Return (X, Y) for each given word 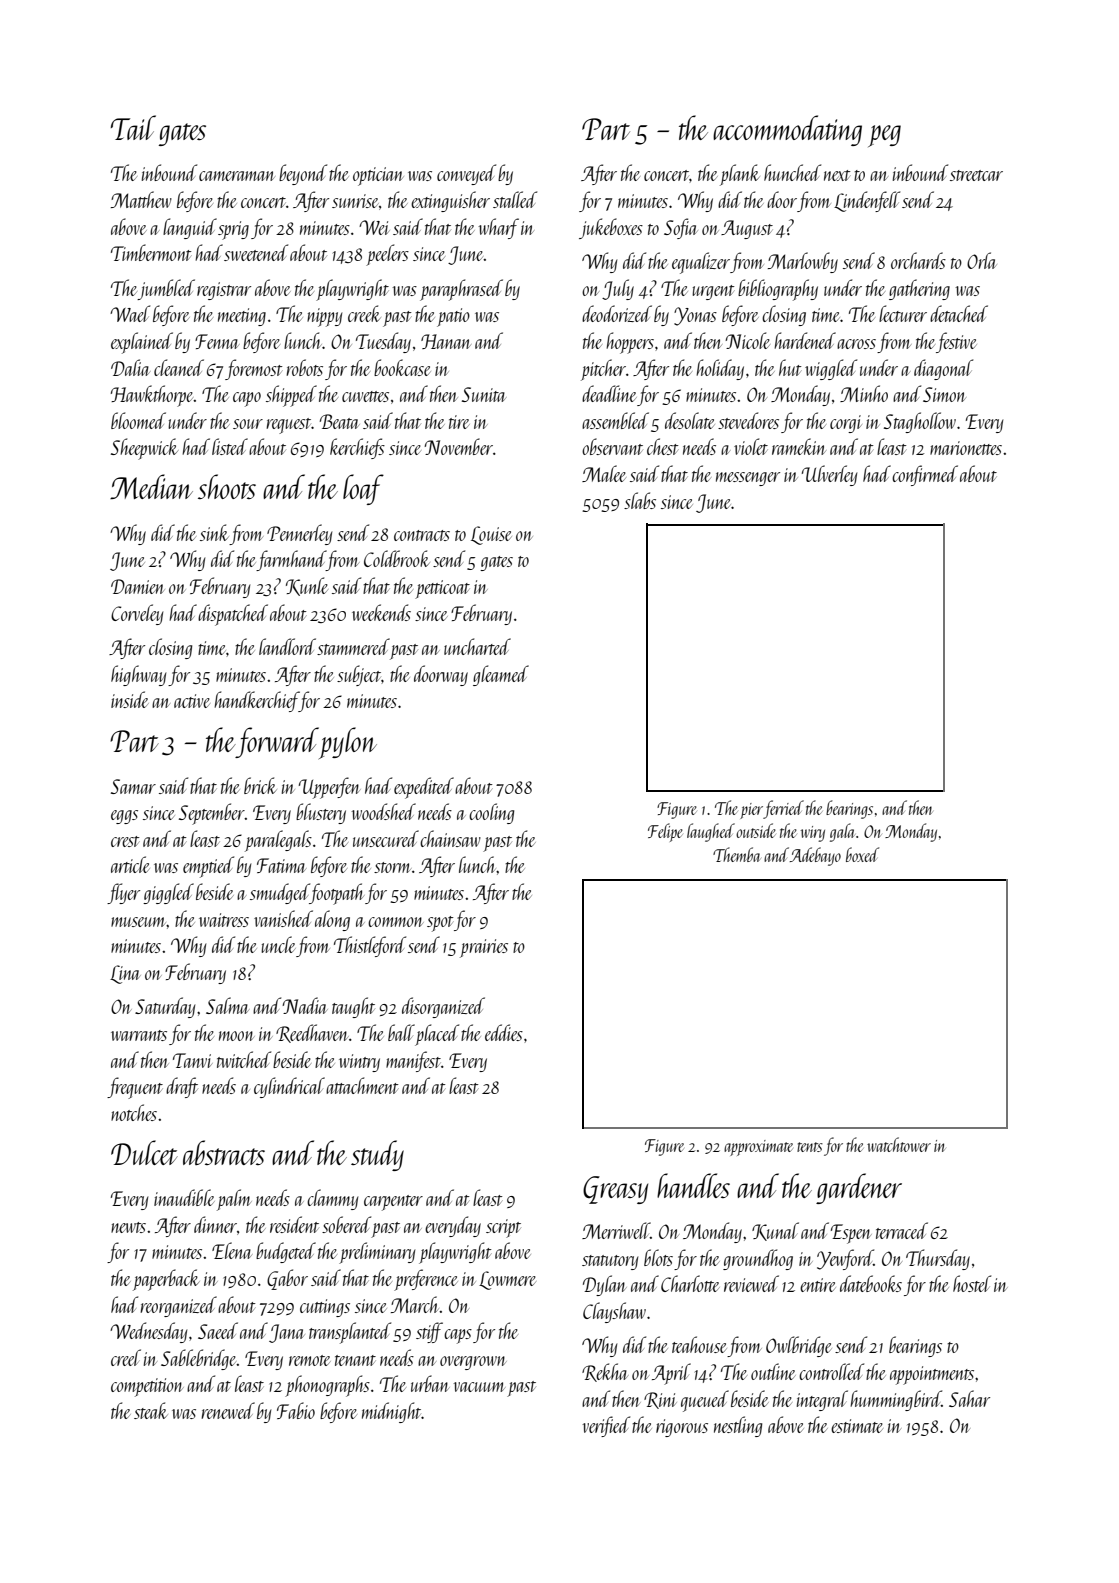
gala (842, 832)
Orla (981, 260)
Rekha (605, 1372)
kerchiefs (357, 448)
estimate (857, 1426)
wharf (498, 228)
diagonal (943, 369)
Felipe (665, 832)
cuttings (325, 1308)
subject (359, 675)
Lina (125, 974)
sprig (233, 230)
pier (751, 811)
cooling (491, 813)
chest (662, 446)
